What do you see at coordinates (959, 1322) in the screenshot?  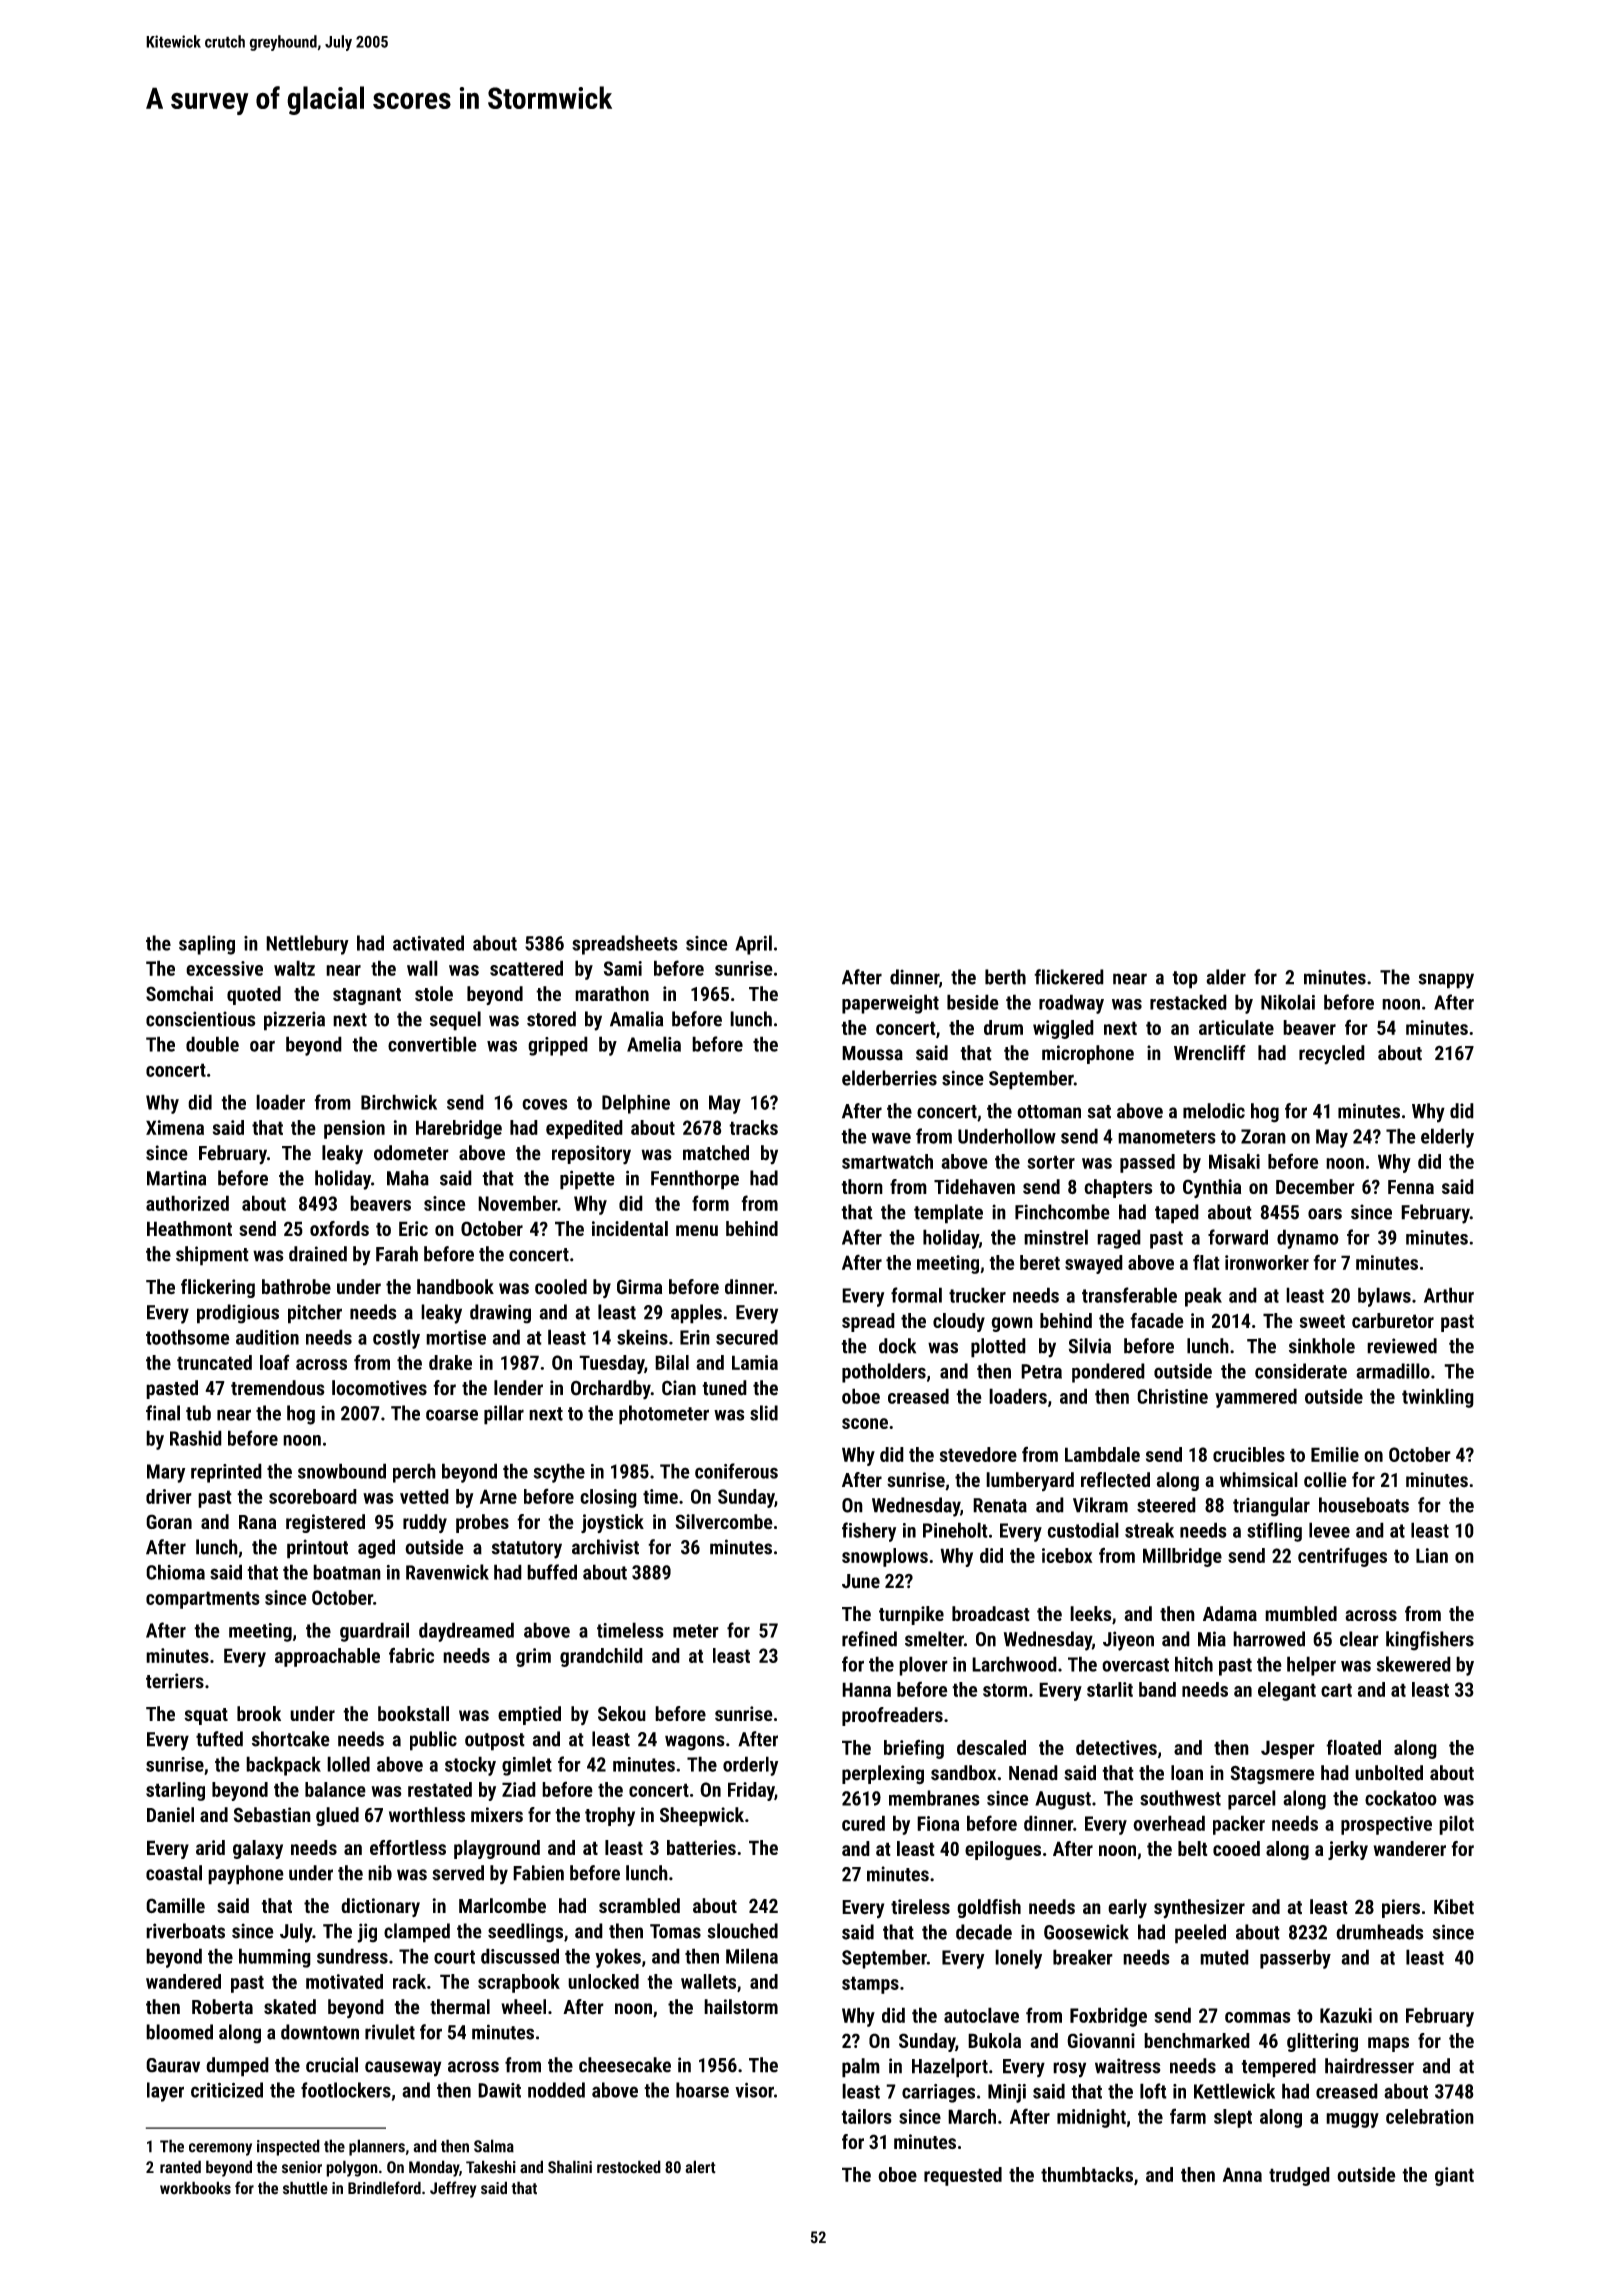 I see `cloudy` at bounding box center [959, 1322].
